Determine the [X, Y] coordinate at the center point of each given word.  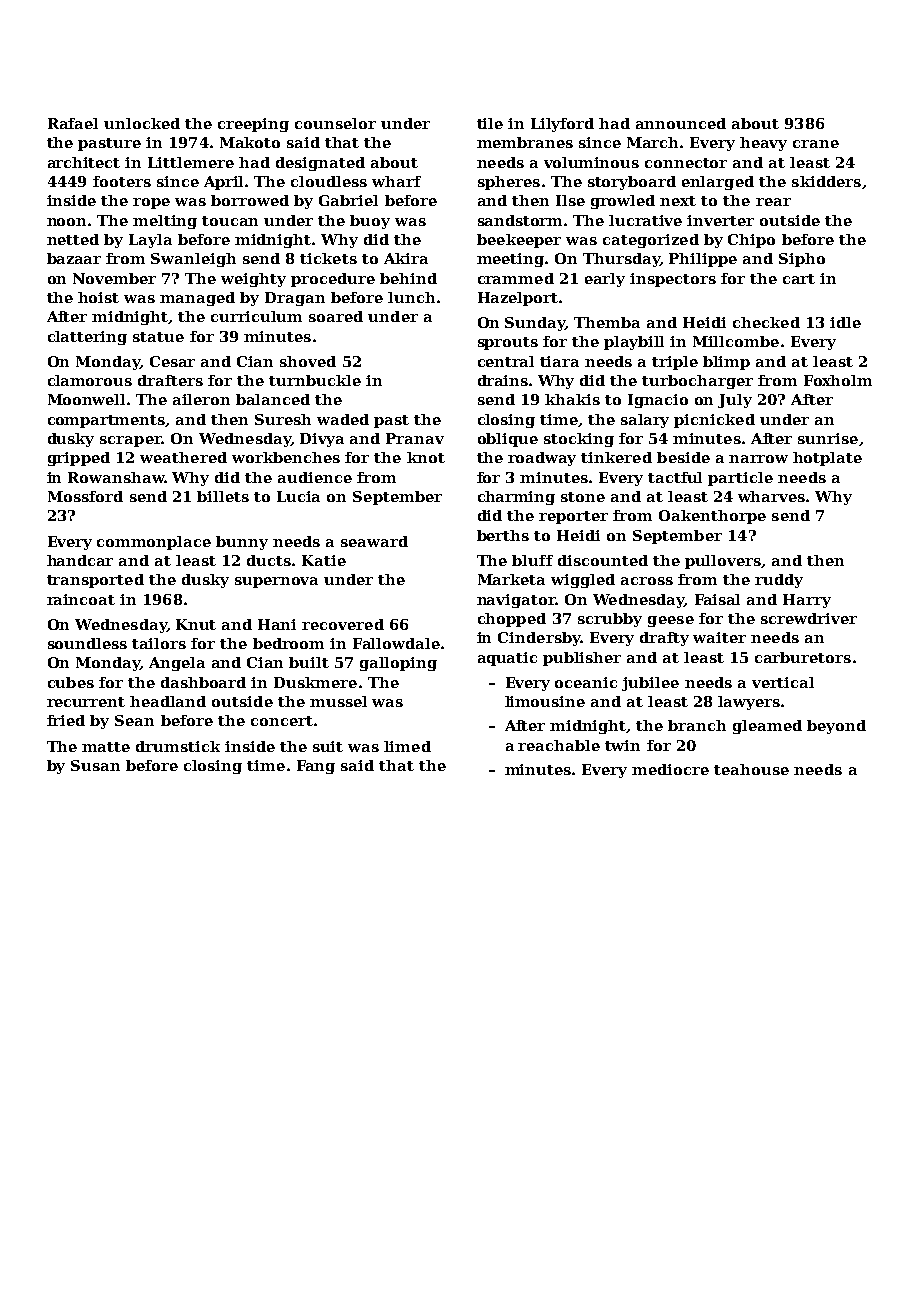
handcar [80, 560]
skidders [826, 181]
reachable [559, 745]
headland [168, 701]
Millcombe [736, 341]
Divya [322, 440]
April [223, 183]
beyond [836, 727]
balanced [273, 399]
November [114, 278]
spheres [509, 183]
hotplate [827, 459]
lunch [411, 297]
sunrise [828, 438]
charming [516, 498]
